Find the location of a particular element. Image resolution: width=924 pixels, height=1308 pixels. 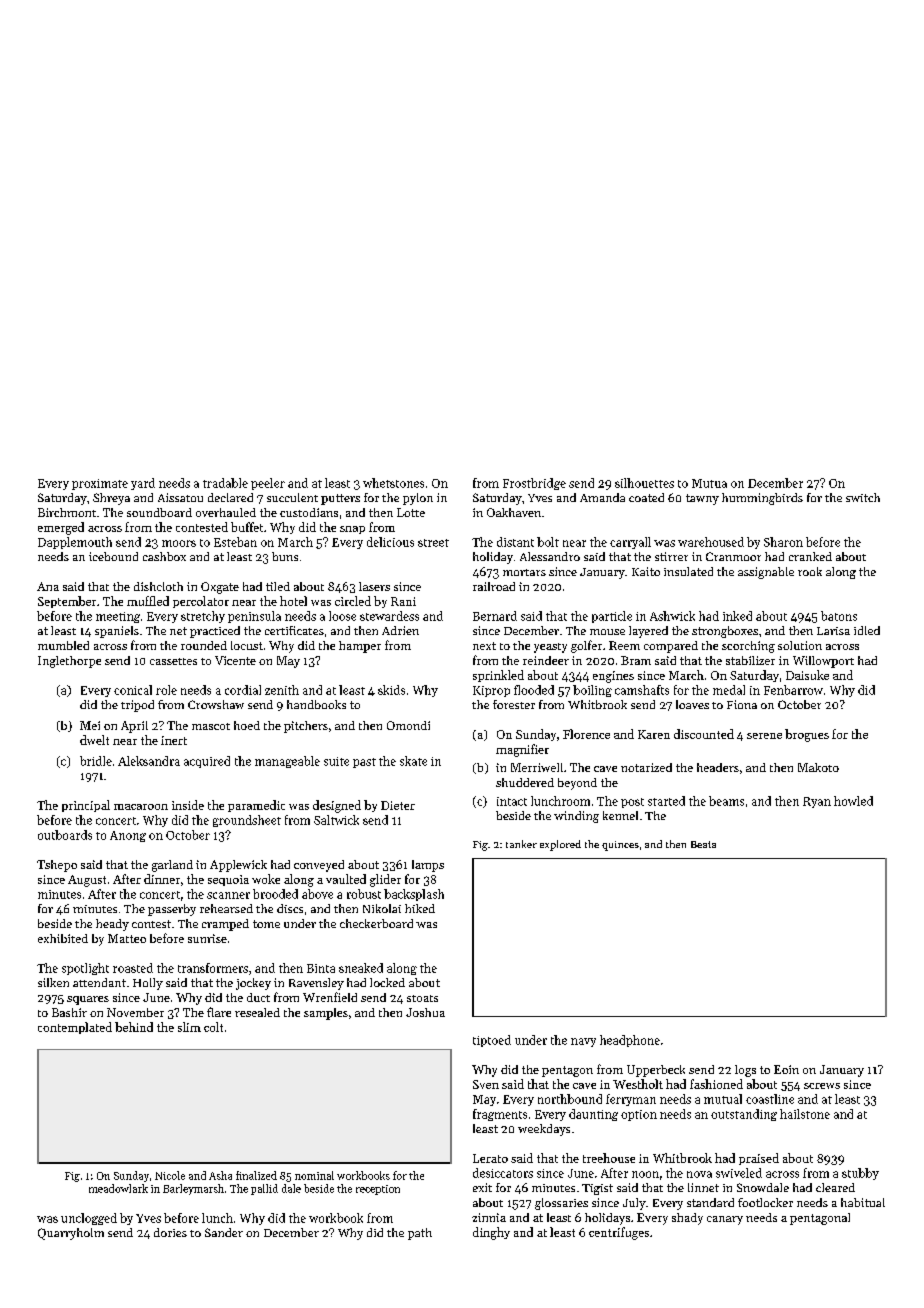

tiptoed is located at coordinates (492, 1041).
